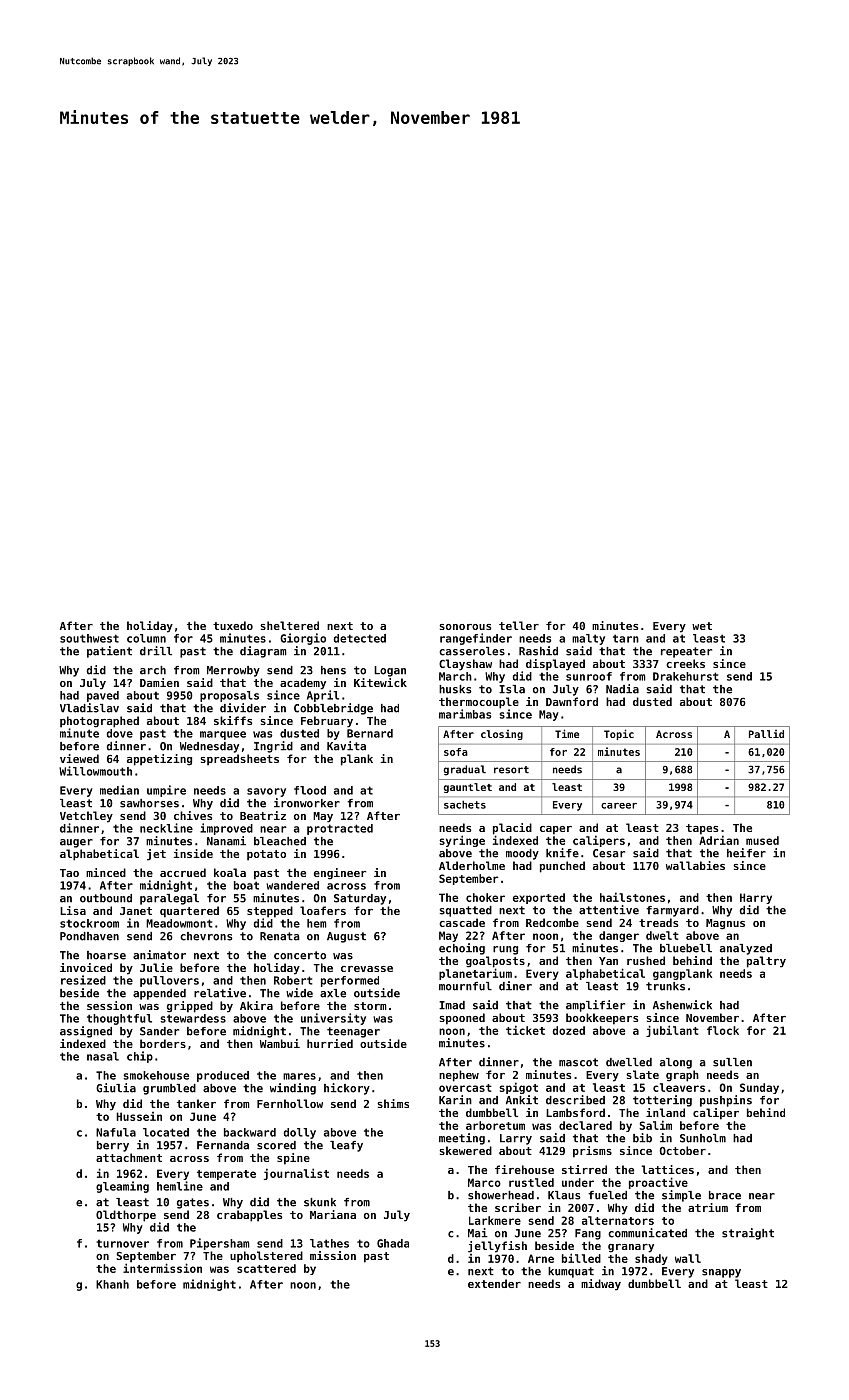 This screenshot has height=1400, width=849. I want to click on Giulia, so click(116, 1088).
